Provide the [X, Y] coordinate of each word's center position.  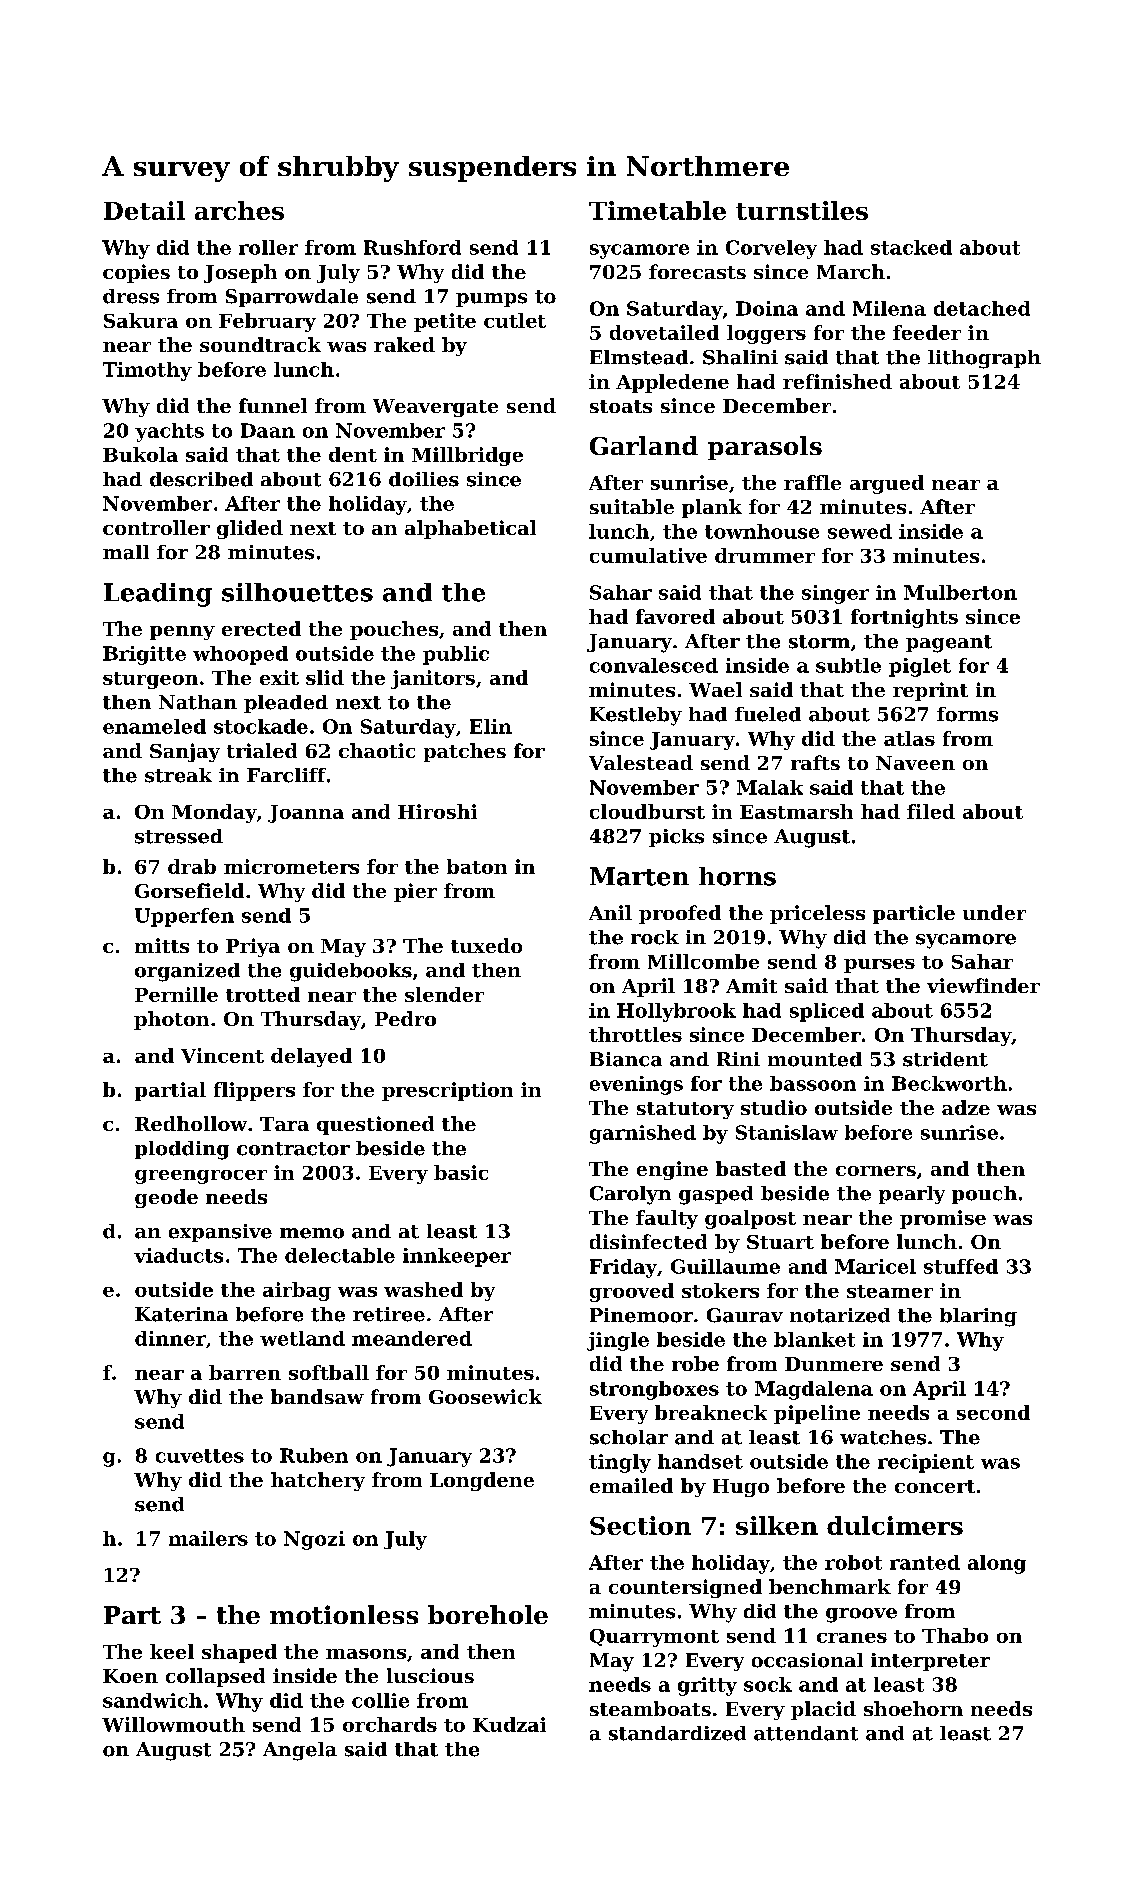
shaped [239, 1653]
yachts [169, 432]
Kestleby [636, 716]
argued [887, 484]
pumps [491, 300]
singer [835, 594]
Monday [214, 813]
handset [700, 1461]
